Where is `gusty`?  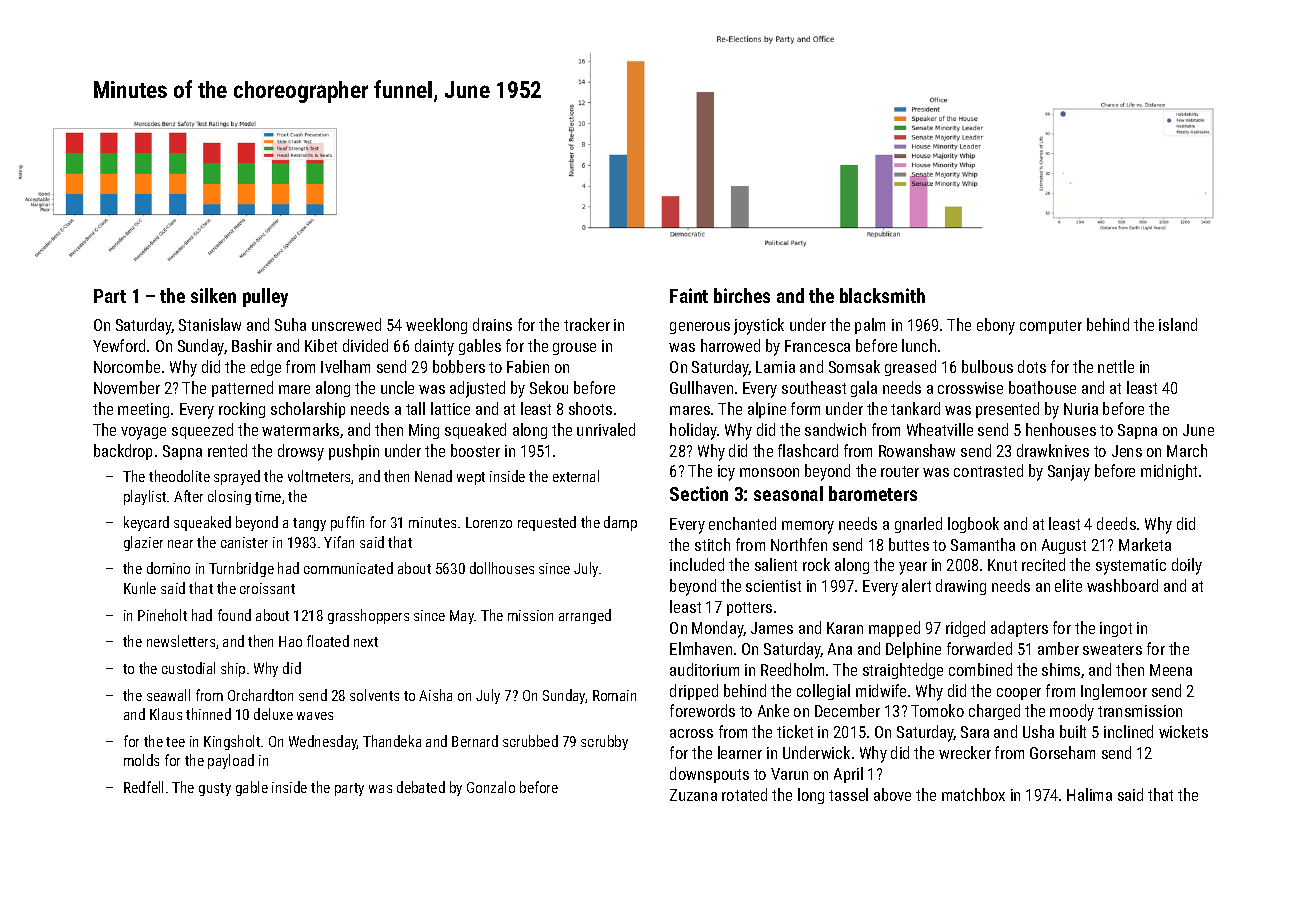 gusty is located at coordinates (215, 789).
